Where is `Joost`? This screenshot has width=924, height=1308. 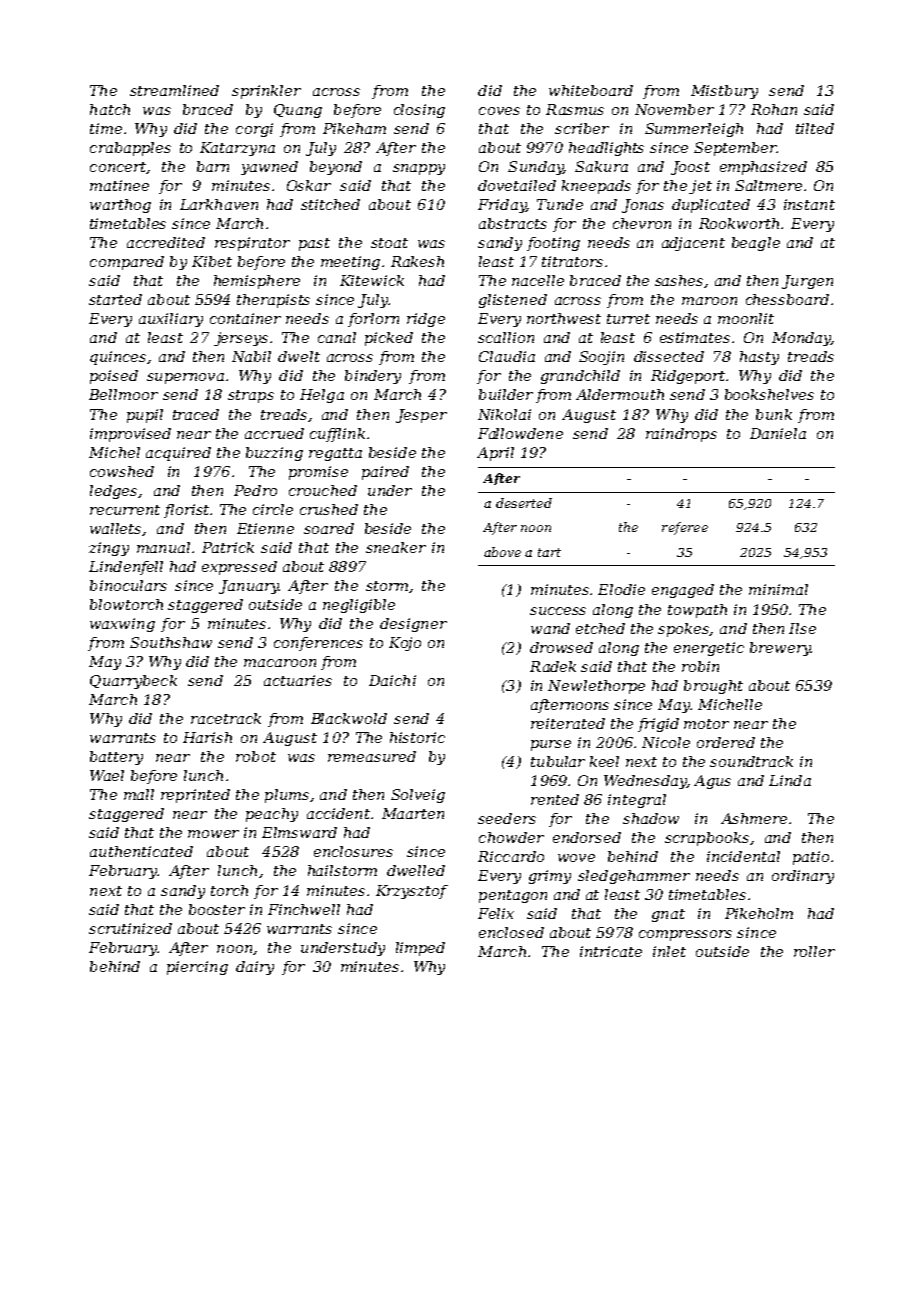
Joost is located at coordinates (690, 168).
